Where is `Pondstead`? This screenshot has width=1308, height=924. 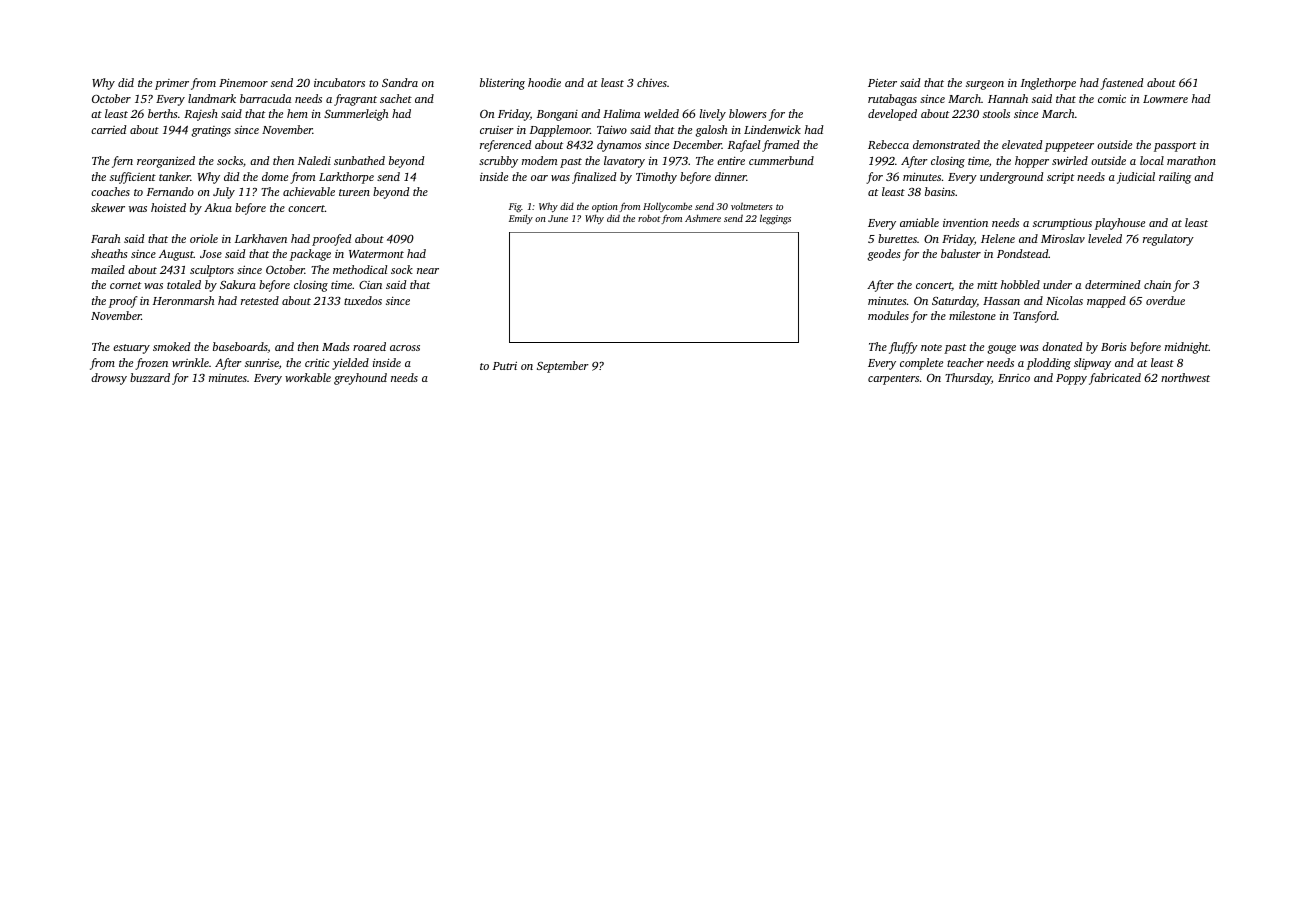
Pondstead is located at coordinates (1023, 253).
